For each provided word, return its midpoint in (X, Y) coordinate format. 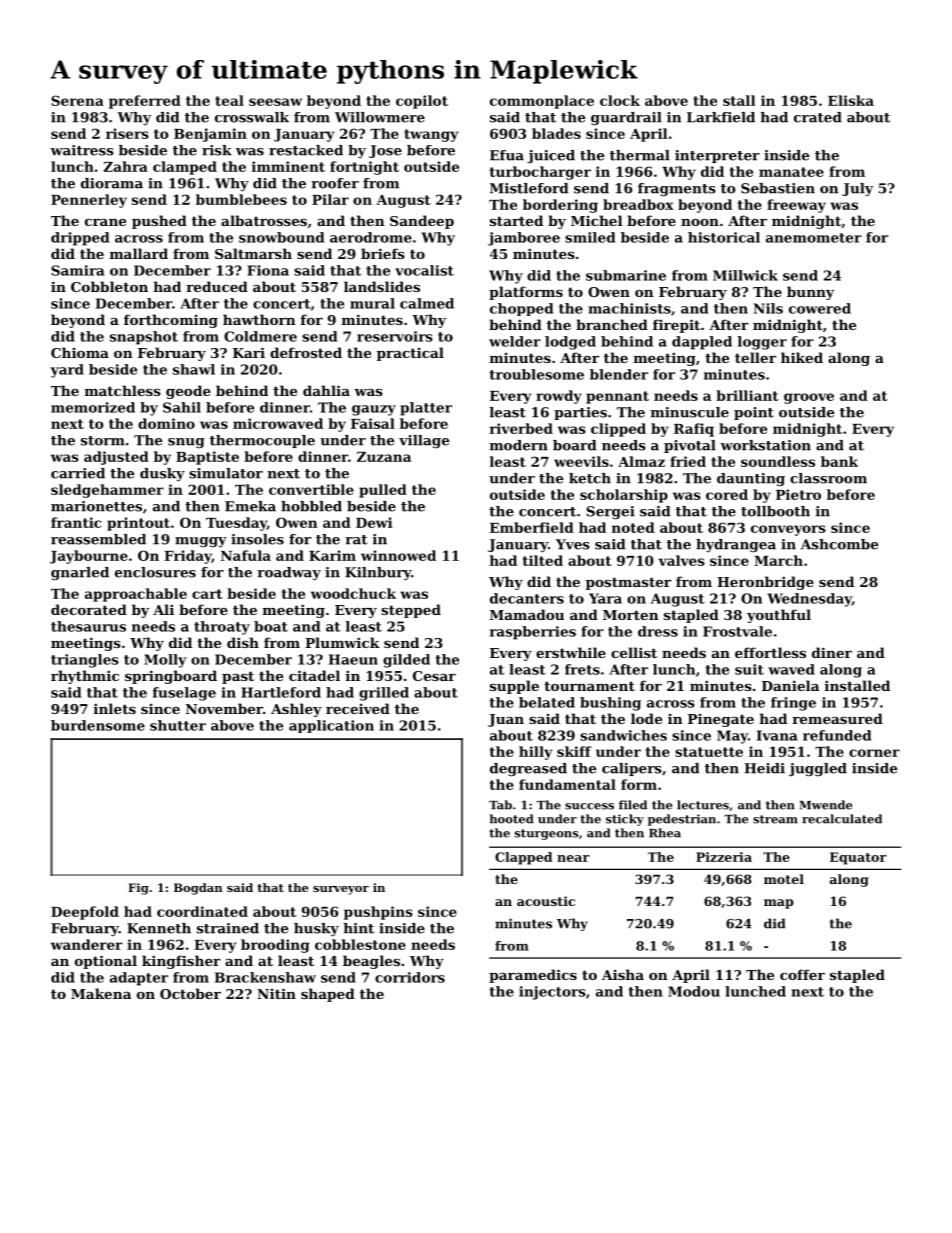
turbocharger (540, 173)
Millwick (745, 275)
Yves (573, 544)
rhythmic (85, 677)
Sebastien (778, 188)
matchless (123, 390)
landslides (382, 286)
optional (106, 962)
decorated (89, 609)
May (732, 737)
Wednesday (809, 600)
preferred (145, 102)
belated (547, 702)
